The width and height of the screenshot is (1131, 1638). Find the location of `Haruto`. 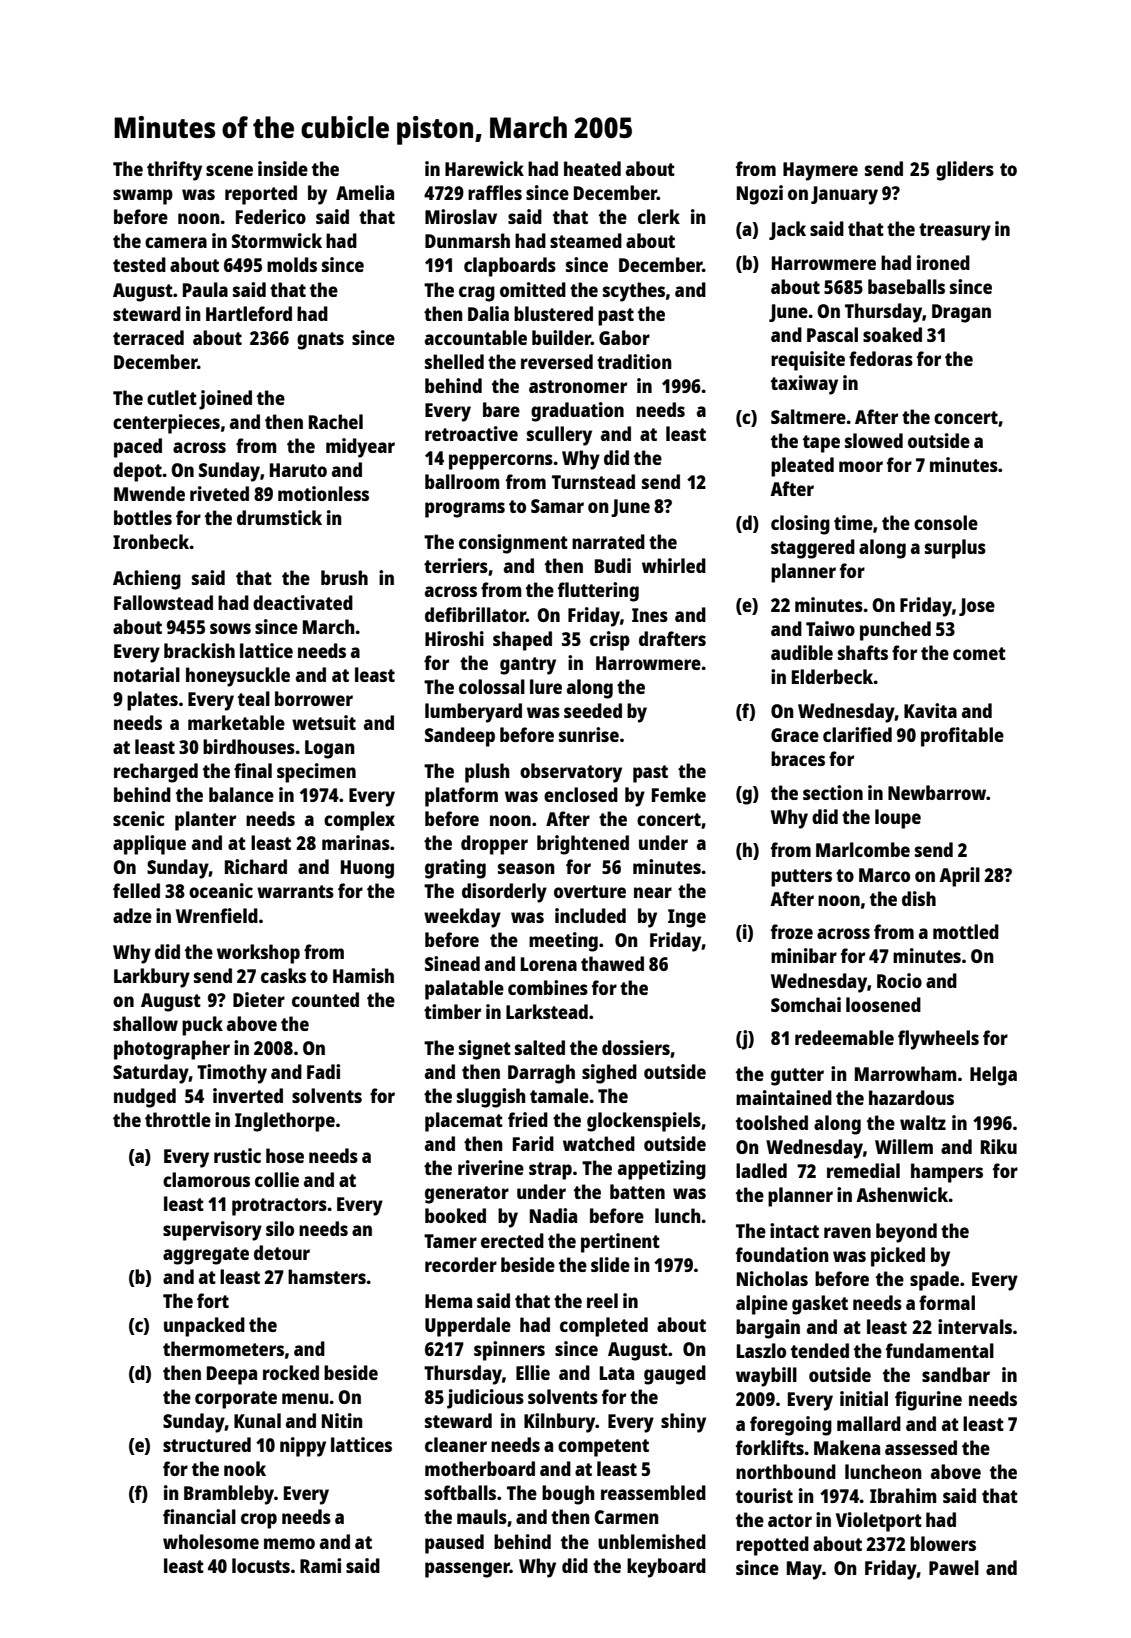

Haruto is located at coordinates (298, 470).
